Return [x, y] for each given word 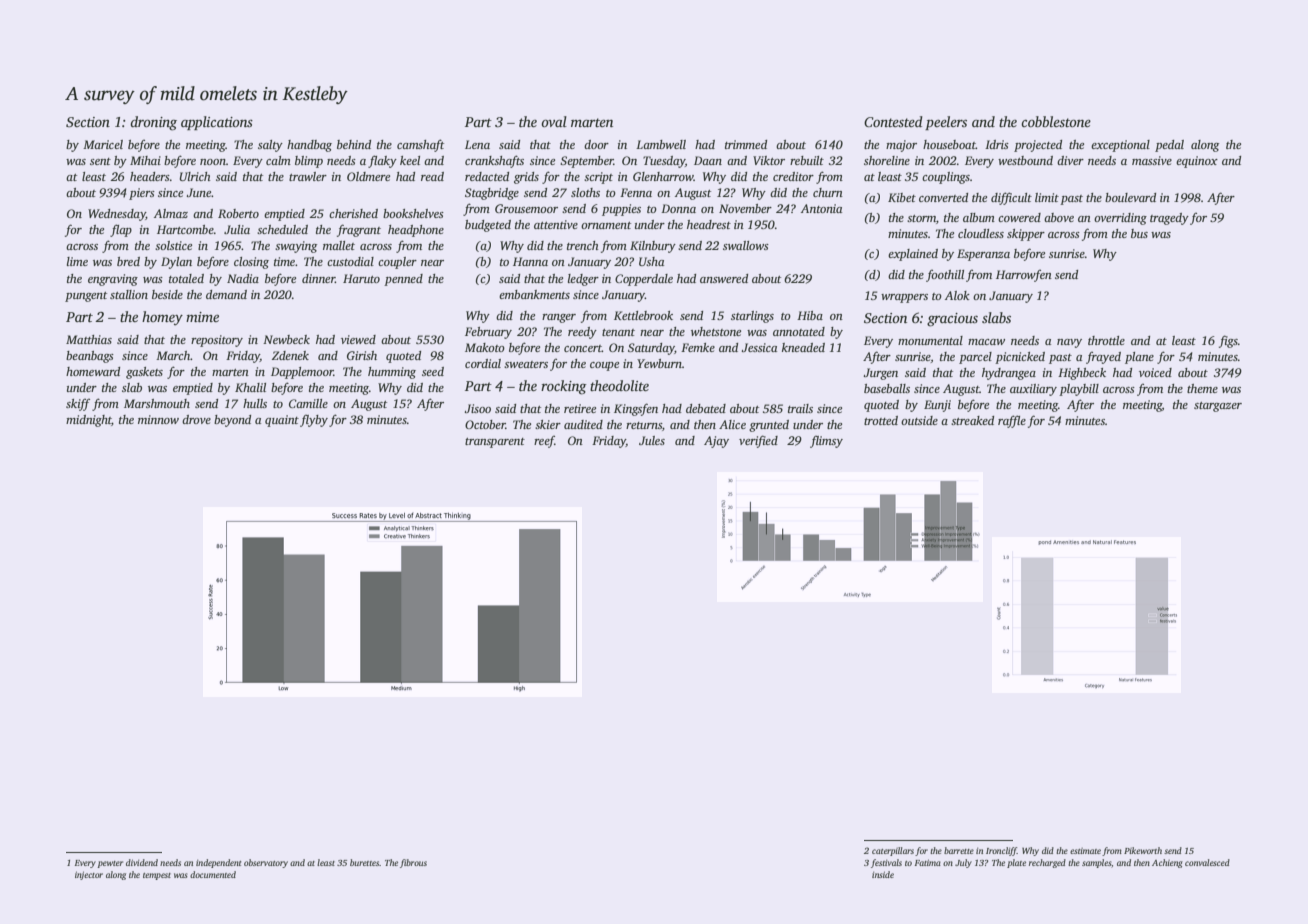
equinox [1197, 162]
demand [226, 294]
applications [217, 123]
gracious [952, 320]
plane [1139, 358]
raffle [1012, 421]
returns [644, 425]
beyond [232, 421]
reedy [582, 333]
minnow [158, 419]
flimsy [826, 442]
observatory [266, 863]
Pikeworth [1143, 850]
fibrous [413, 863]
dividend [142, 862]
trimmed [746, 144]
